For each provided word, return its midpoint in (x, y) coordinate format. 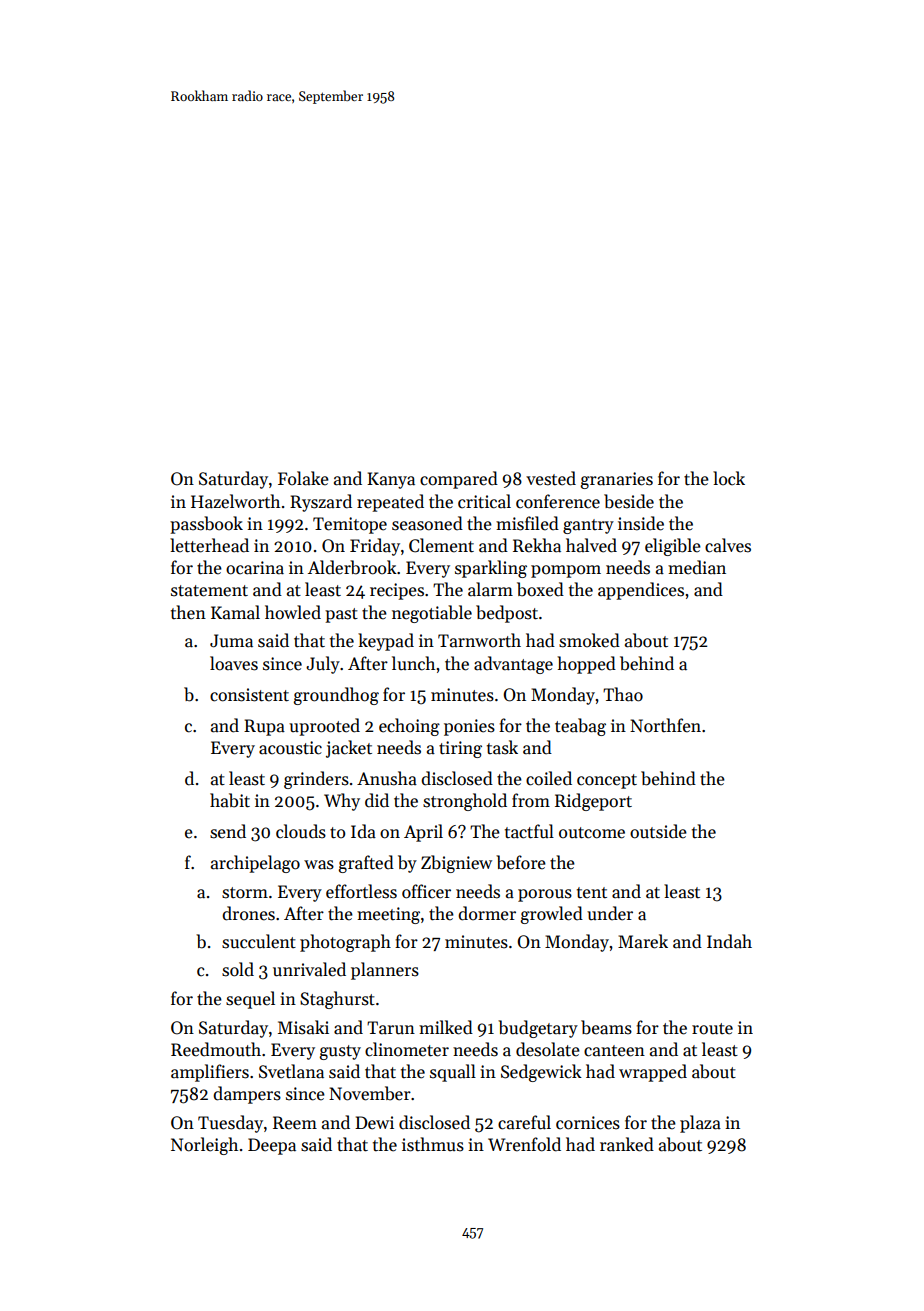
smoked (589, 640)
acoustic (290, 748)
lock (729, 478)
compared (459, 480)
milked (446, 1027)
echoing (409, 727)
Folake (303, 478)
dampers (247, 1095)
